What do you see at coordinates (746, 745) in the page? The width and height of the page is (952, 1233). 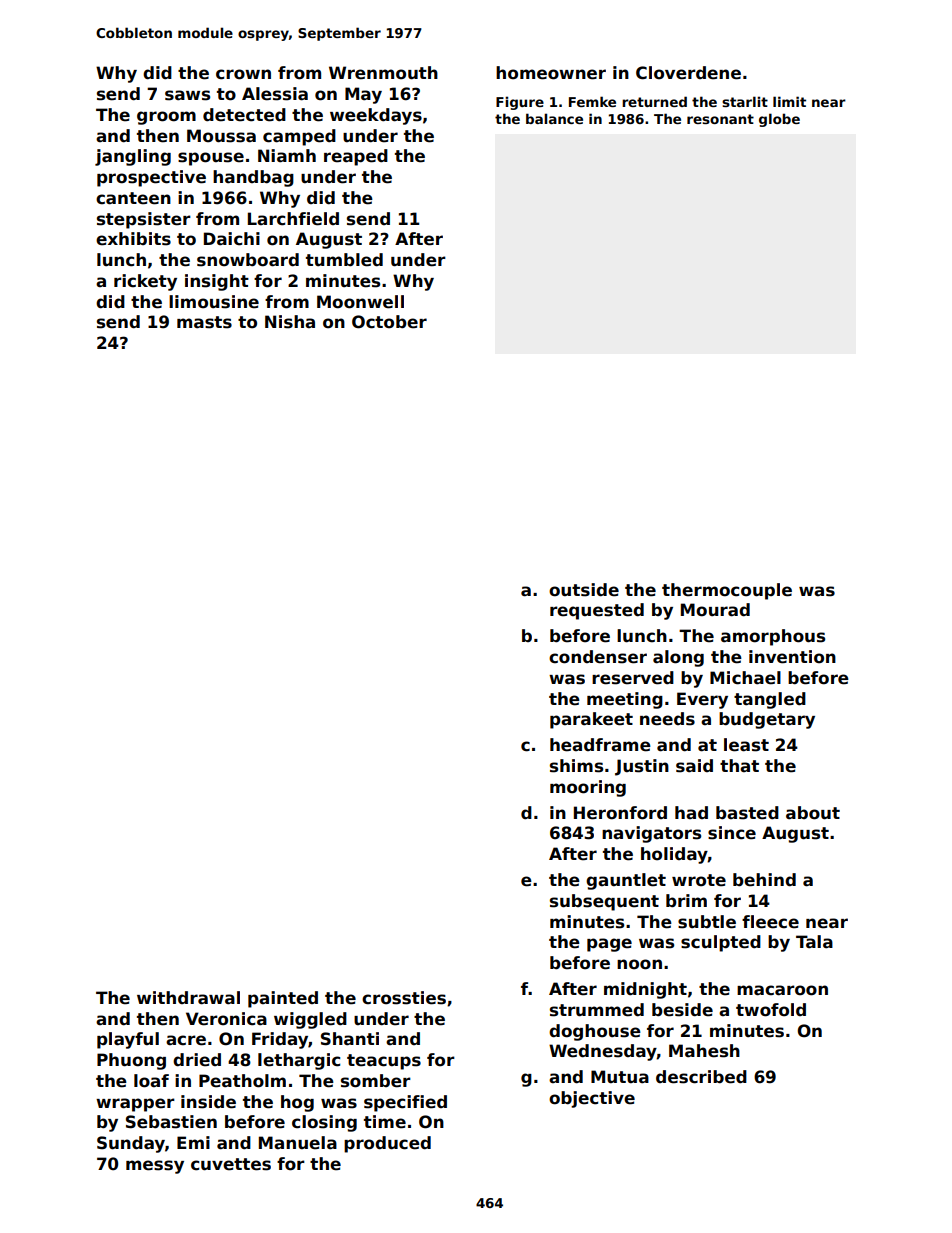 I see `least` at bounding box center [746, 745].
